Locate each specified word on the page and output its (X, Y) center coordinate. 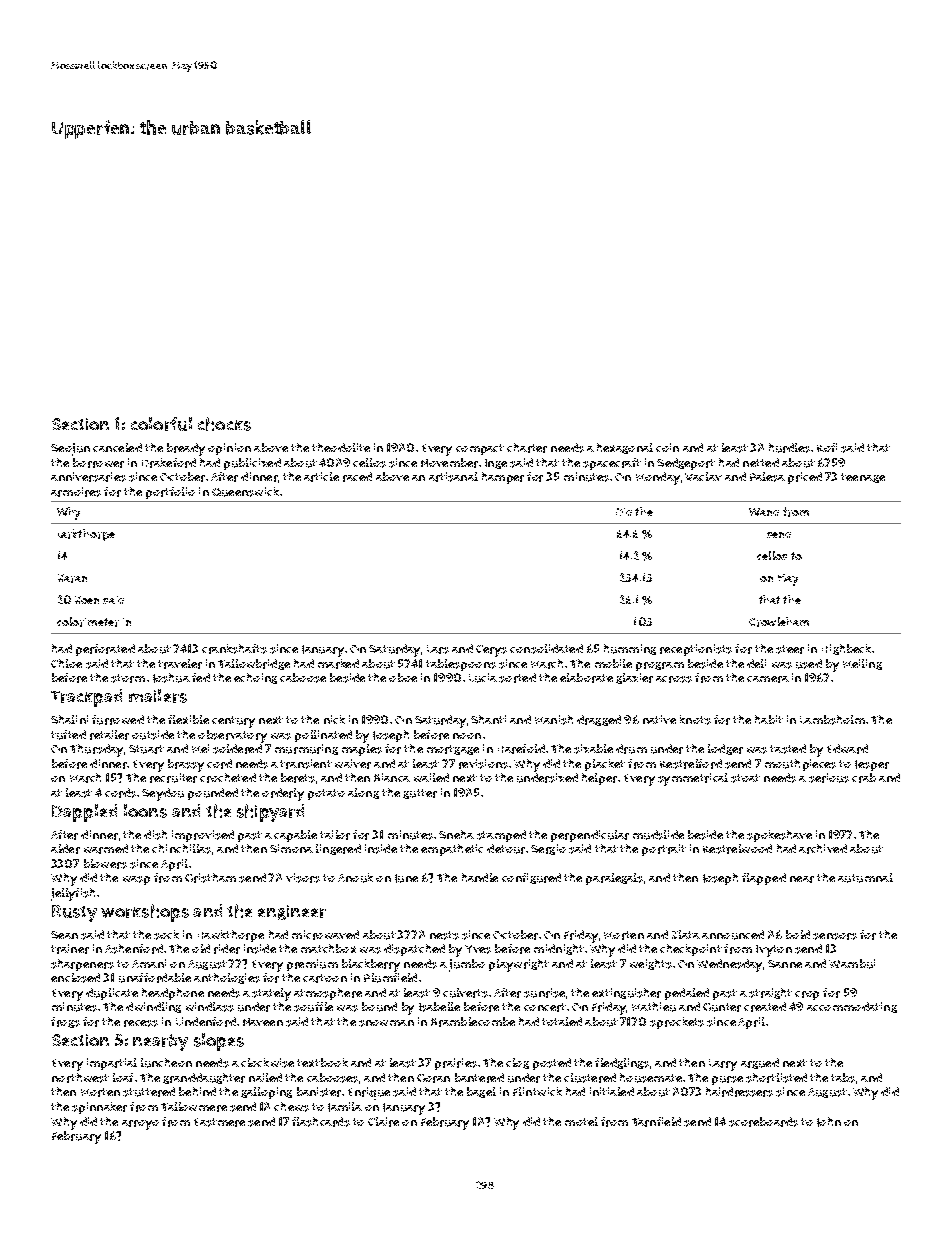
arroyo (140, 1125)
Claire (383, 1122)
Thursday (96, 750)
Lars (438, 649)
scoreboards (763, 1122)
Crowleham (779, 622)
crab (864, 778)
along (363, 793)
